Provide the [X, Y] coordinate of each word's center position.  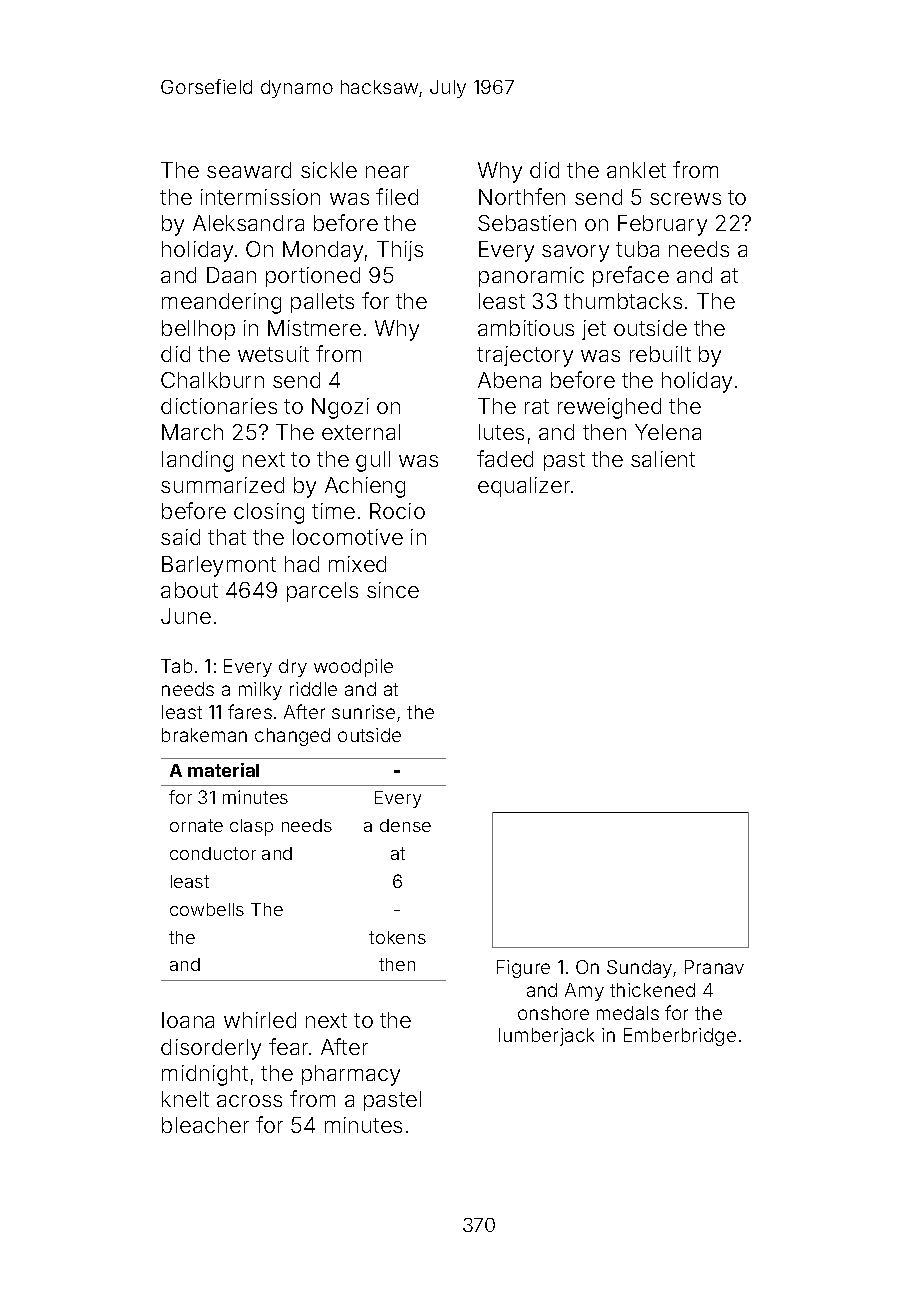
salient [663, 459]
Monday [323, 251]
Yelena [668, 432]
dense [405, 825]
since [393, 590]
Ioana [188, 1020]
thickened [652, 990]
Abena [509, 380]
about [189, 590]
